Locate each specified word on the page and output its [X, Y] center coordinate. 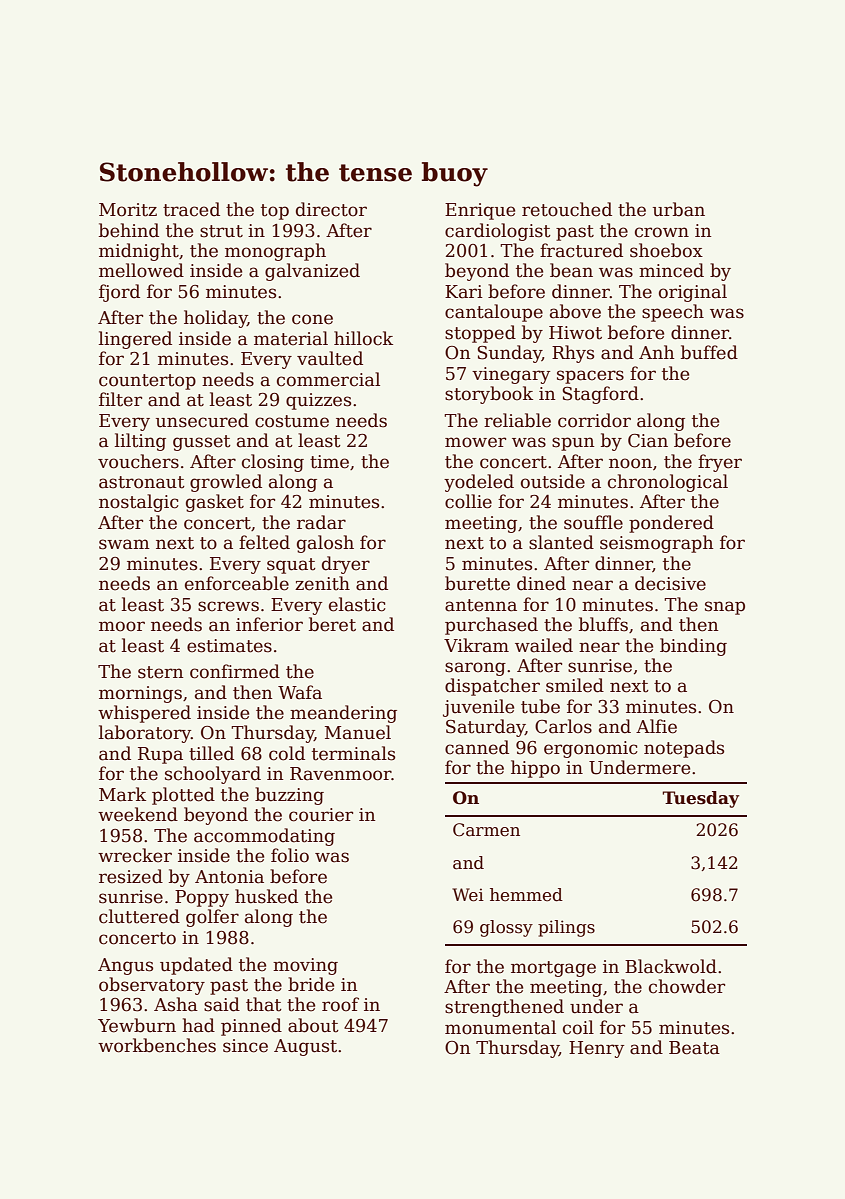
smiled [575, 685]
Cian [648, 441]
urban [679, 209]
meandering [343, 714]
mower [475, 442]
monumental [500, 1027]
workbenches [157, 1045]
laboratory [145, 734]
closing [273, 463]
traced [191, 209]
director [331, 209]
